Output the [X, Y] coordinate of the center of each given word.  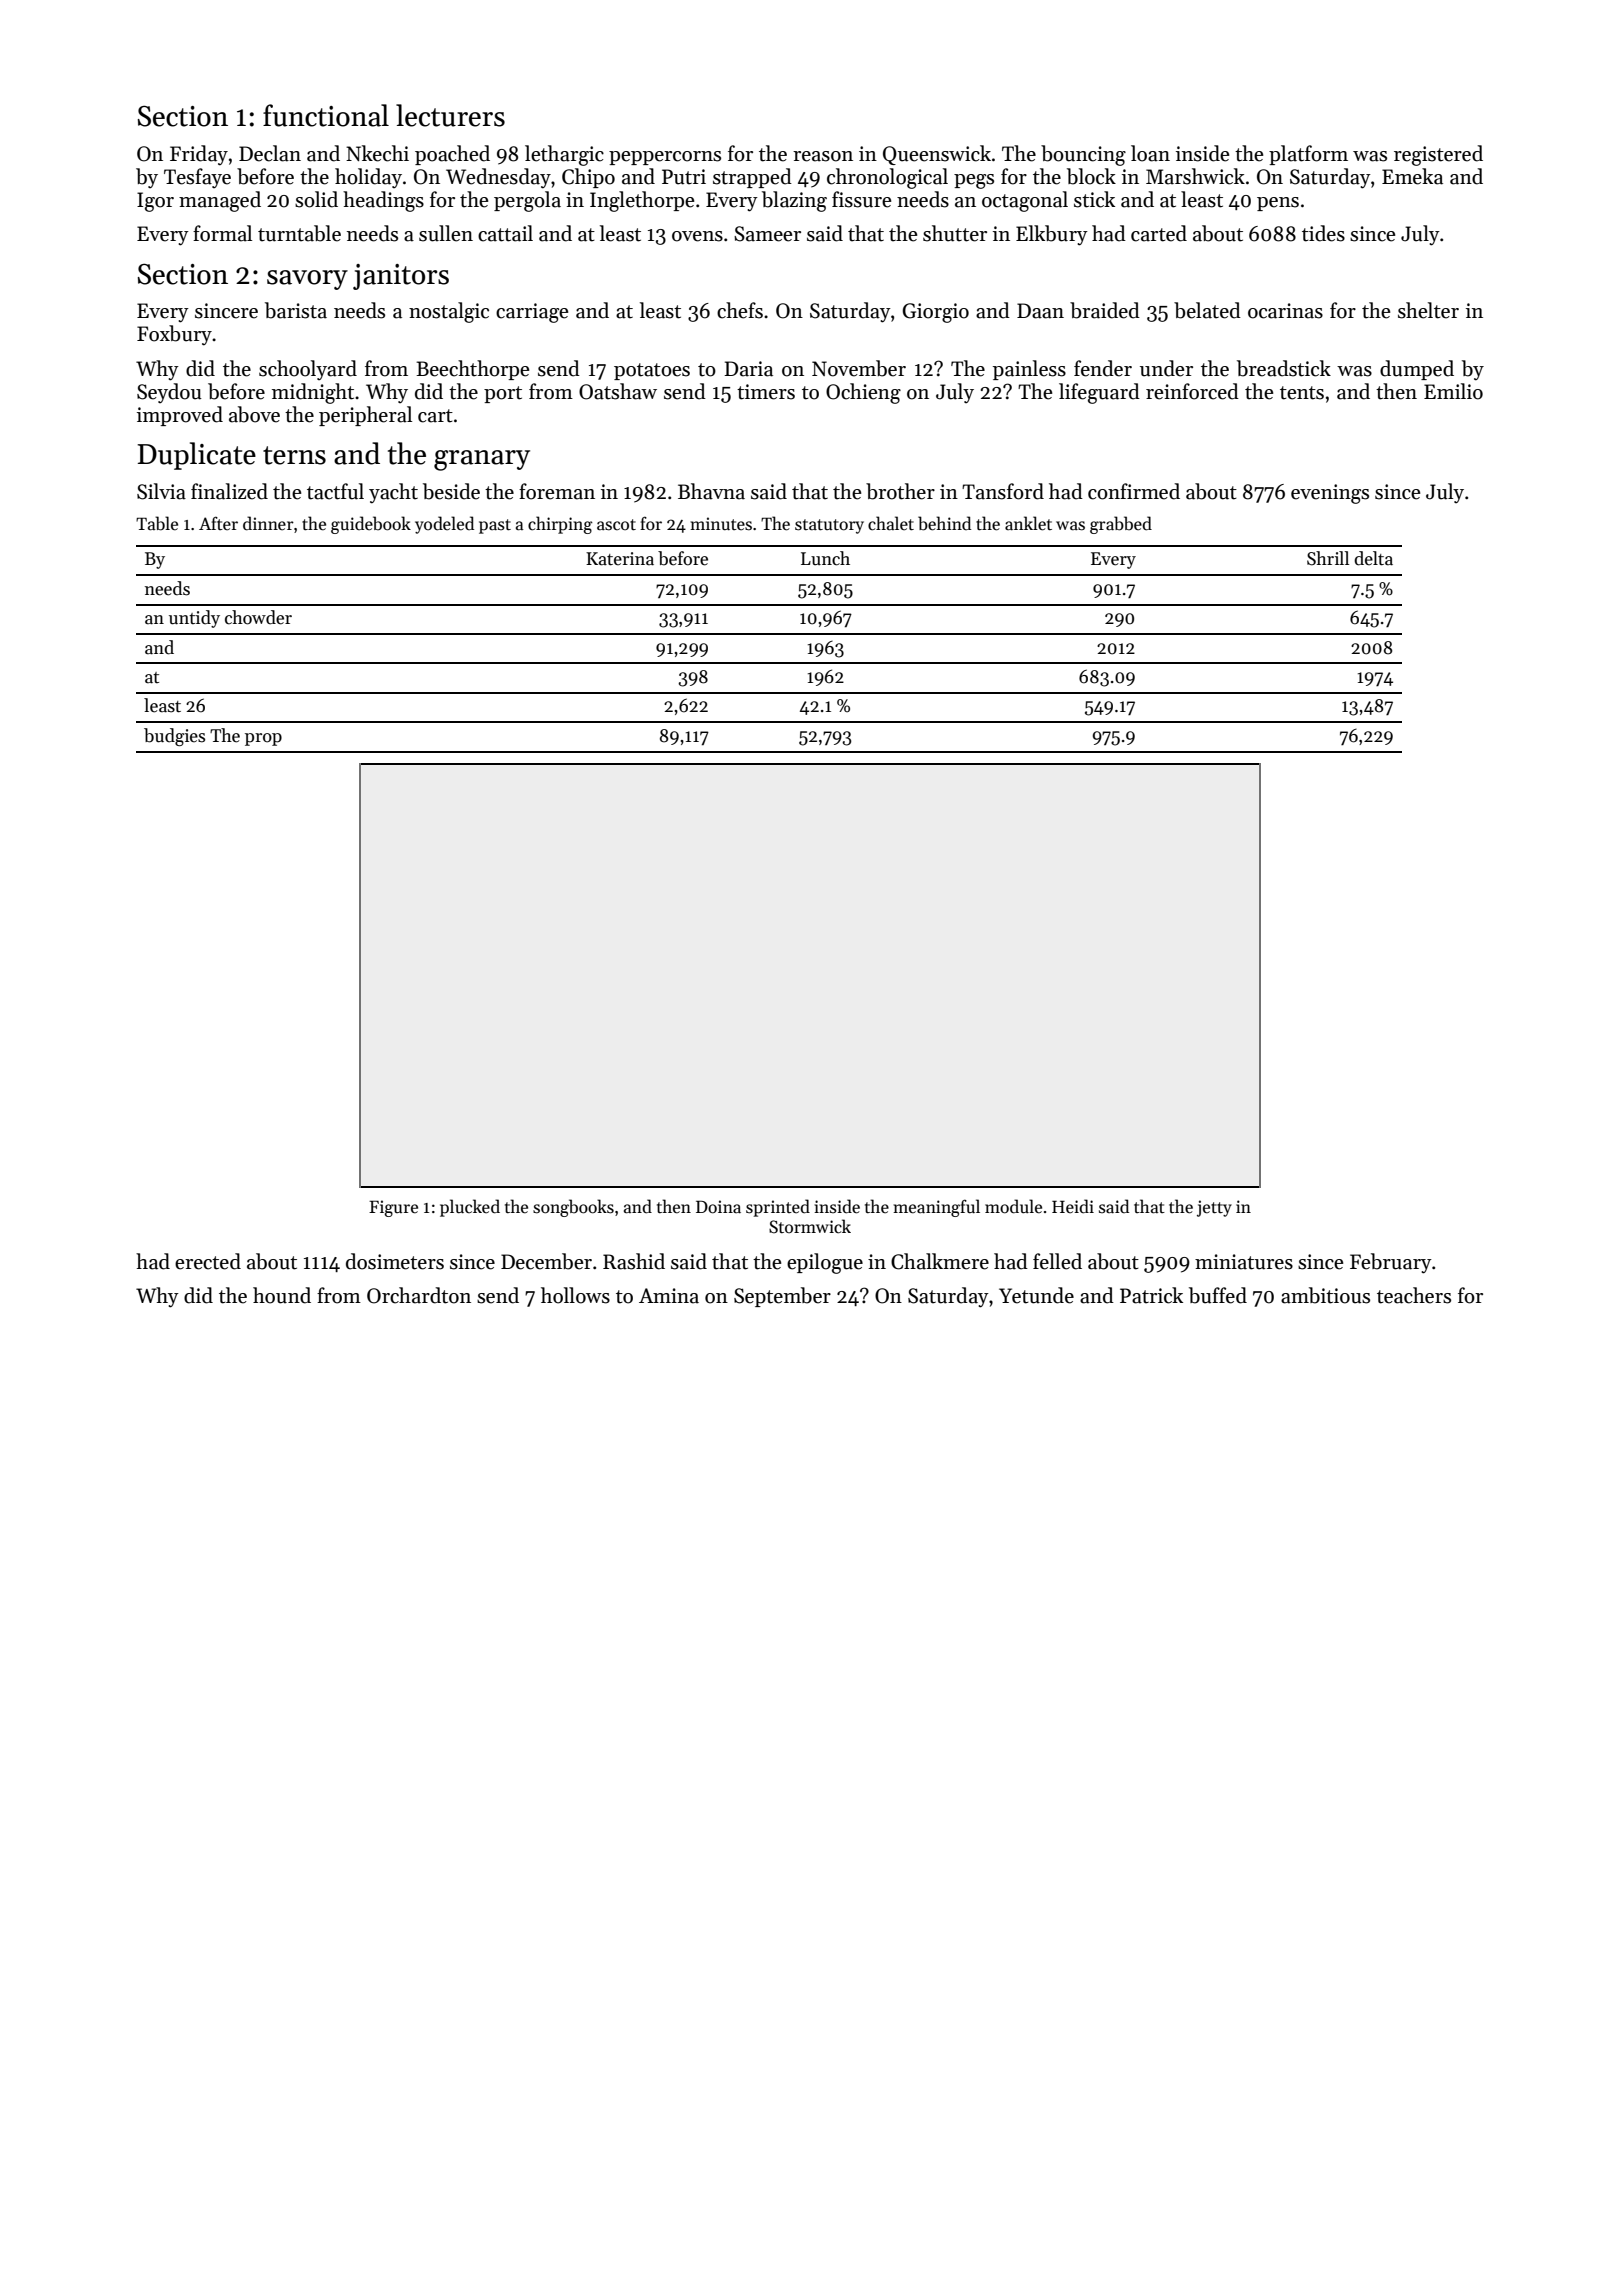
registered [1438, 155]
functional [326, 115]
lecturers [450, 115]
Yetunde [1036, 1295]
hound [282, 1295]
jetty [1214, 1208]
